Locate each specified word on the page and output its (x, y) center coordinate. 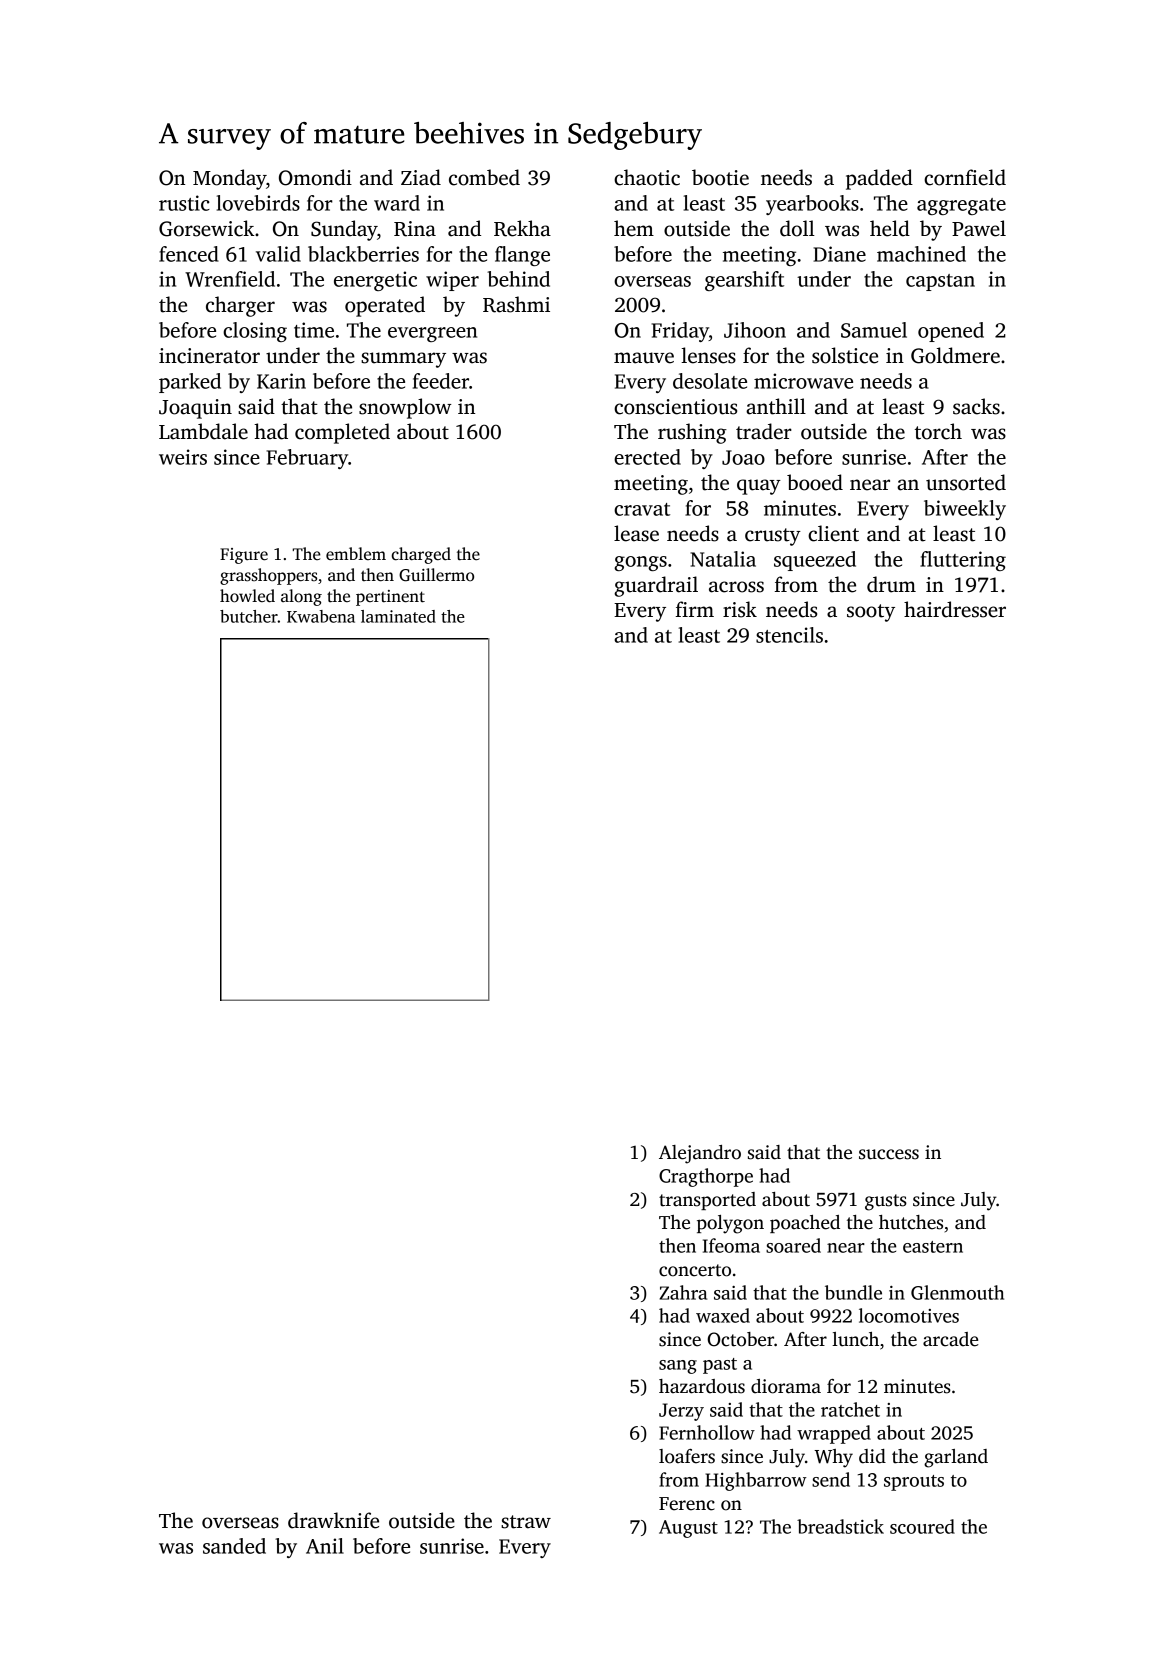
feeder (441, 381)
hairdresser (955, 609)
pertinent (390, 598)
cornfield (965, 177)
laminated (398, 616)
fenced (189, 254)
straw (526, 1522)
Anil (325, 1546)
